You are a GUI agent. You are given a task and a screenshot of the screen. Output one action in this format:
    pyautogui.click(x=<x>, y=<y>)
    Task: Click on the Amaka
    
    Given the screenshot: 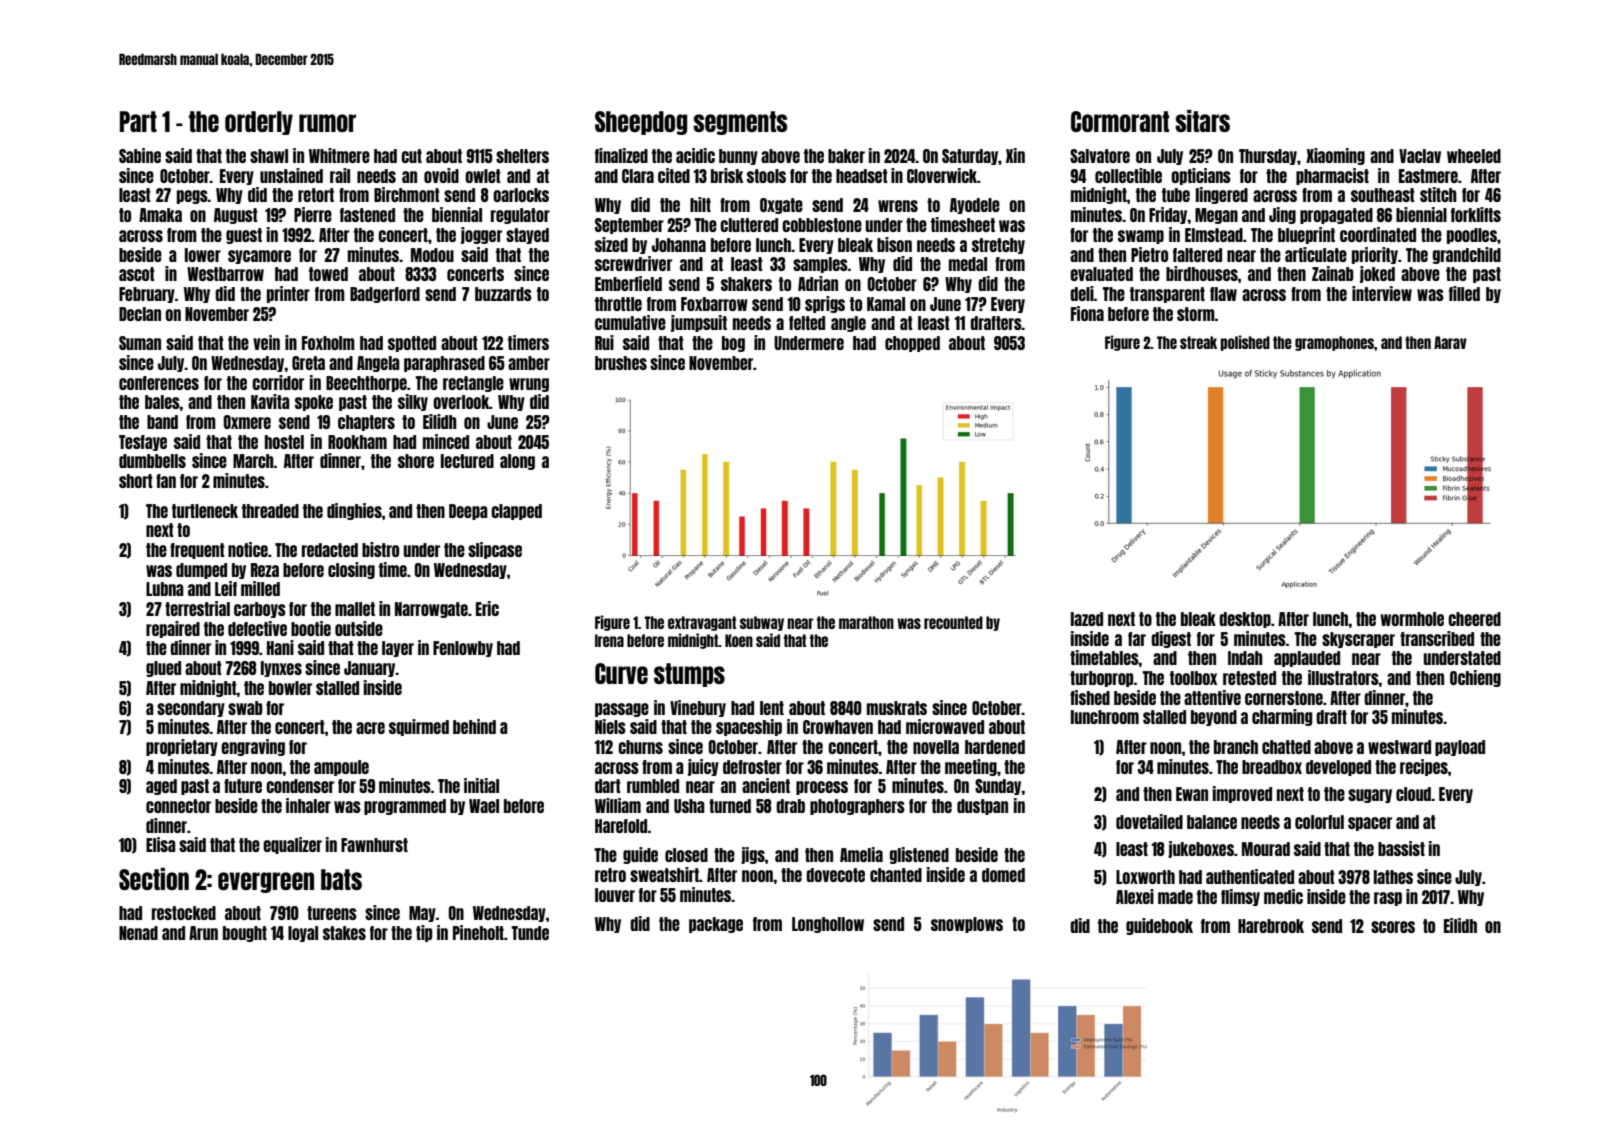 What is the action you would take?
    pyautogui.click(x=160, y=215)
